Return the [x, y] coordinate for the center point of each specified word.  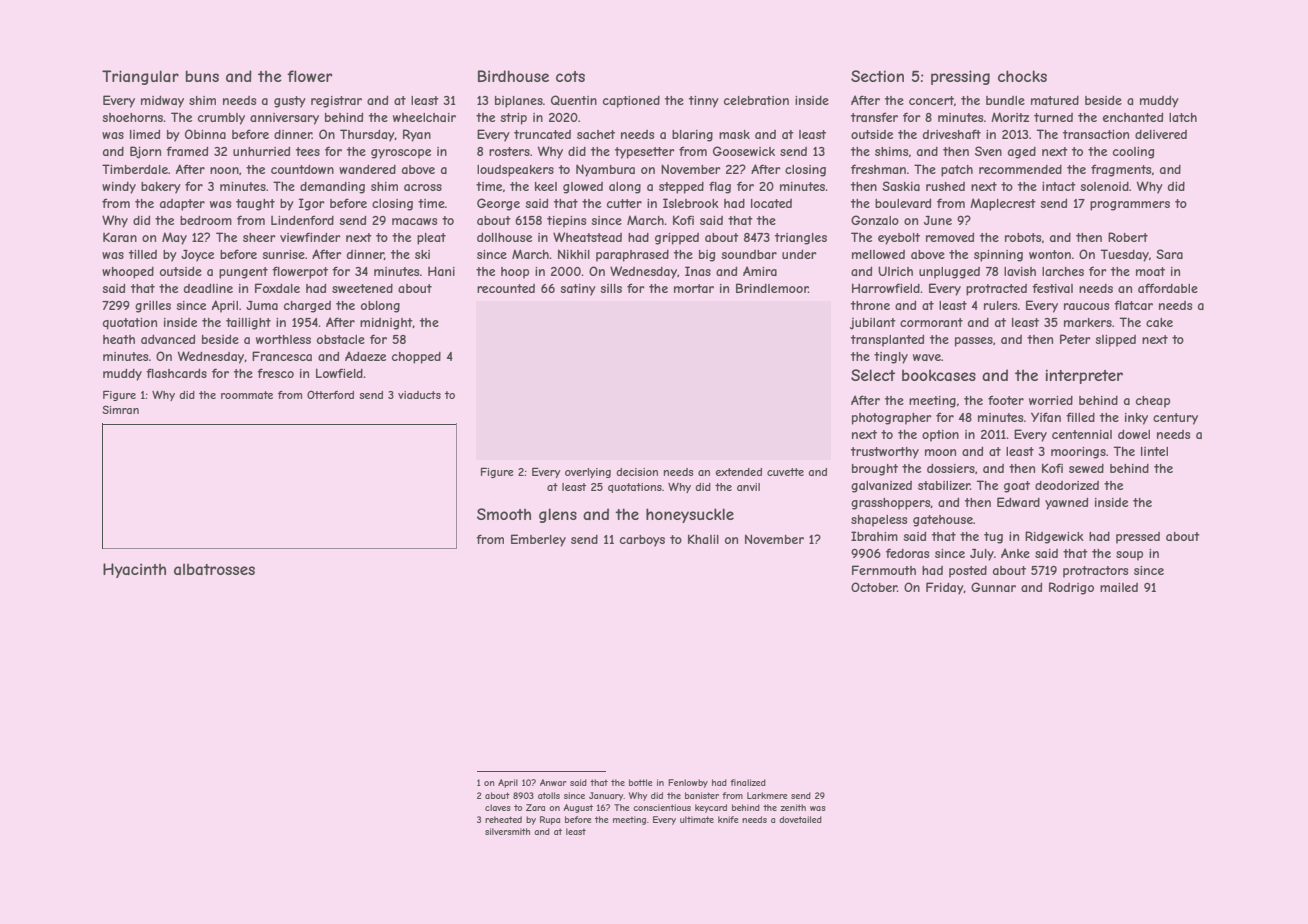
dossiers [951, 468]
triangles [801, 239]
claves [498, 807]
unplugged [949, 273]
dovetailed [800, 819]
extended [738, 472]
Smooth [504, 514]
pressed [1138, 538]
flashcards [176, 373]
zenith [793, 807]
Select [873, 375]
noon [224, 170]
